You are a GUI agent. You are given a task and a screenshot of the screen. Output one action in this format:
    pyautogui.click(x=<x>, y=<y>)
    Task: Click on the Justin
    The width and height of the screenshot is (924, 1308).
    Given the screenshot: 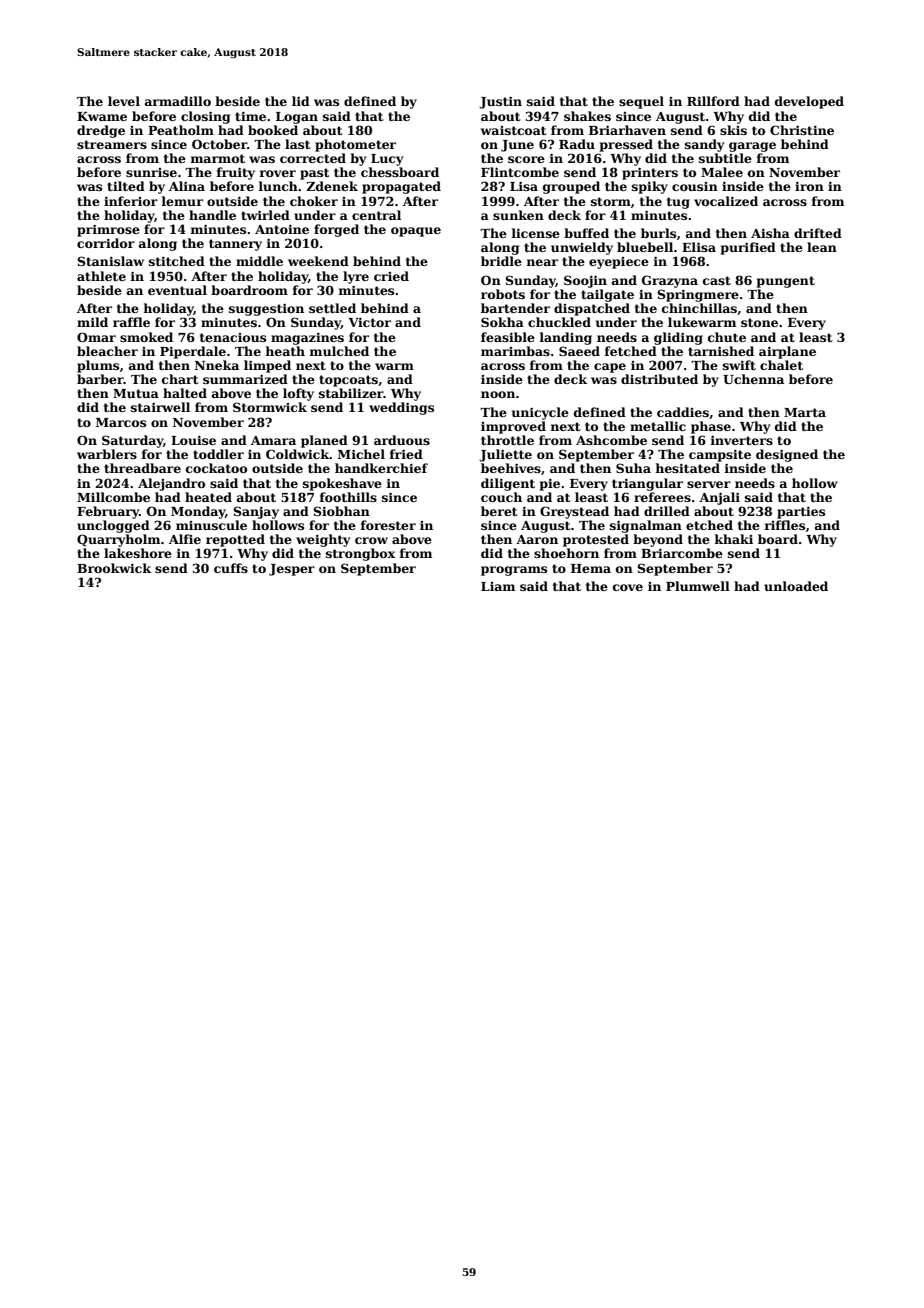 What is the action you would take?
    pyautogui.click(x=500, y=102)
